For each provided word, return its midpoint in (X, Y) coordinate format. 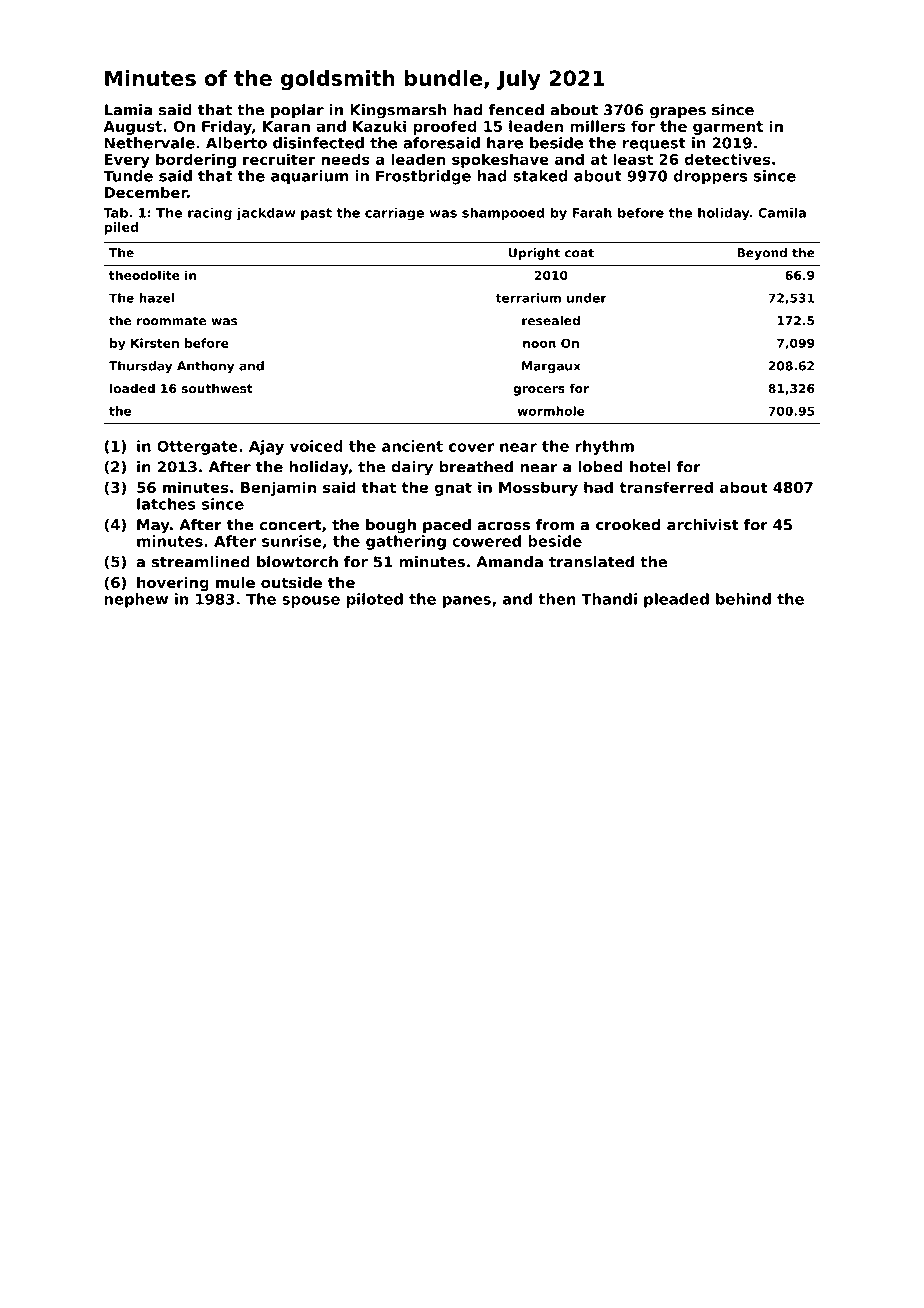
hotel (650, 467)
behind (743, 599)
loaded (132, 388)
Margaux (551, 367)
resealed (551, 321)
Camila (782, 212)
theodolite (144, 275)
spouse (311, 602)
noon (539, 344)
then (557, 599)
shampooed (503, 213)
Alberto (236, 143)
